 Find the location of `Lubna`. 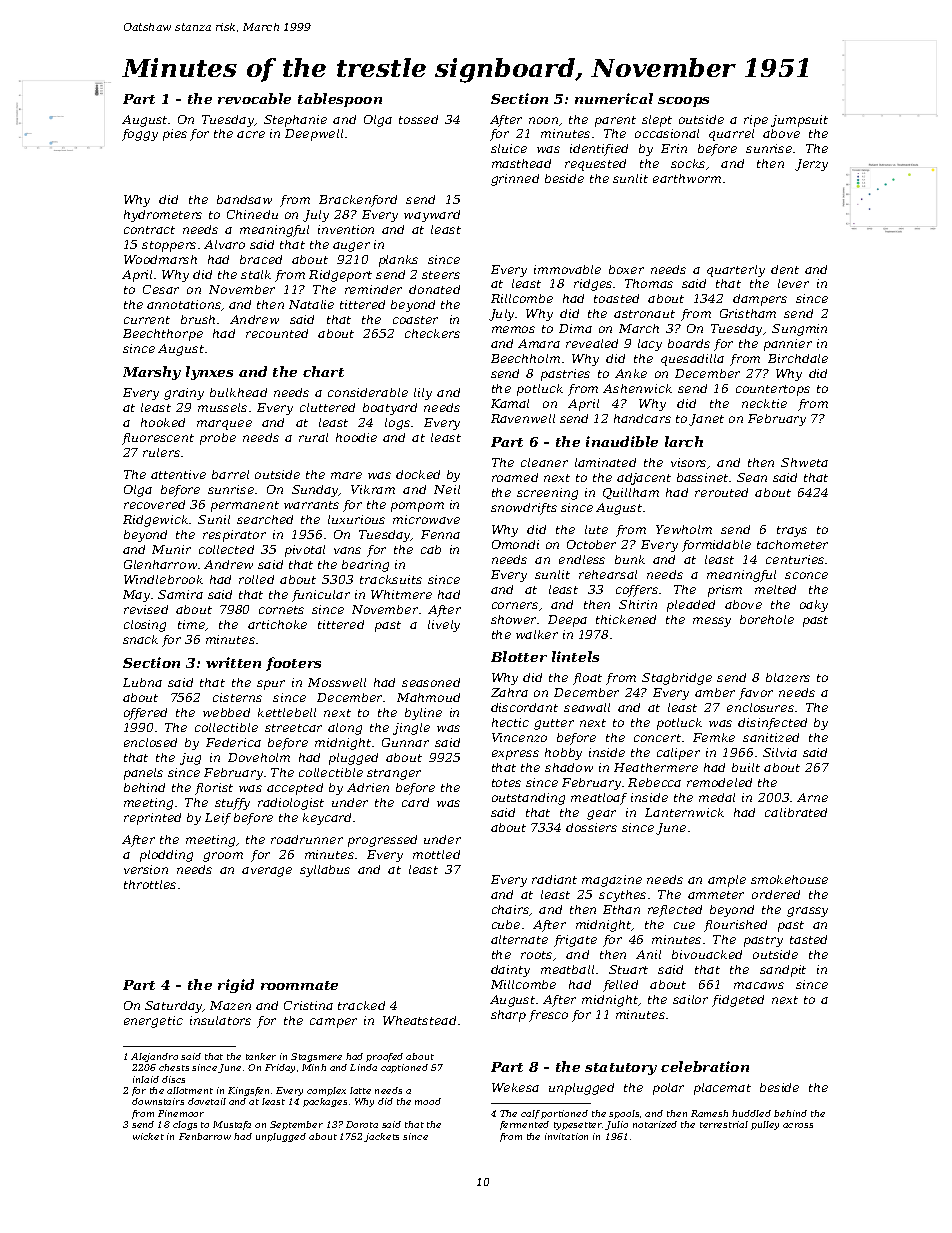

Lubna is located at coordinates (142, 682).
